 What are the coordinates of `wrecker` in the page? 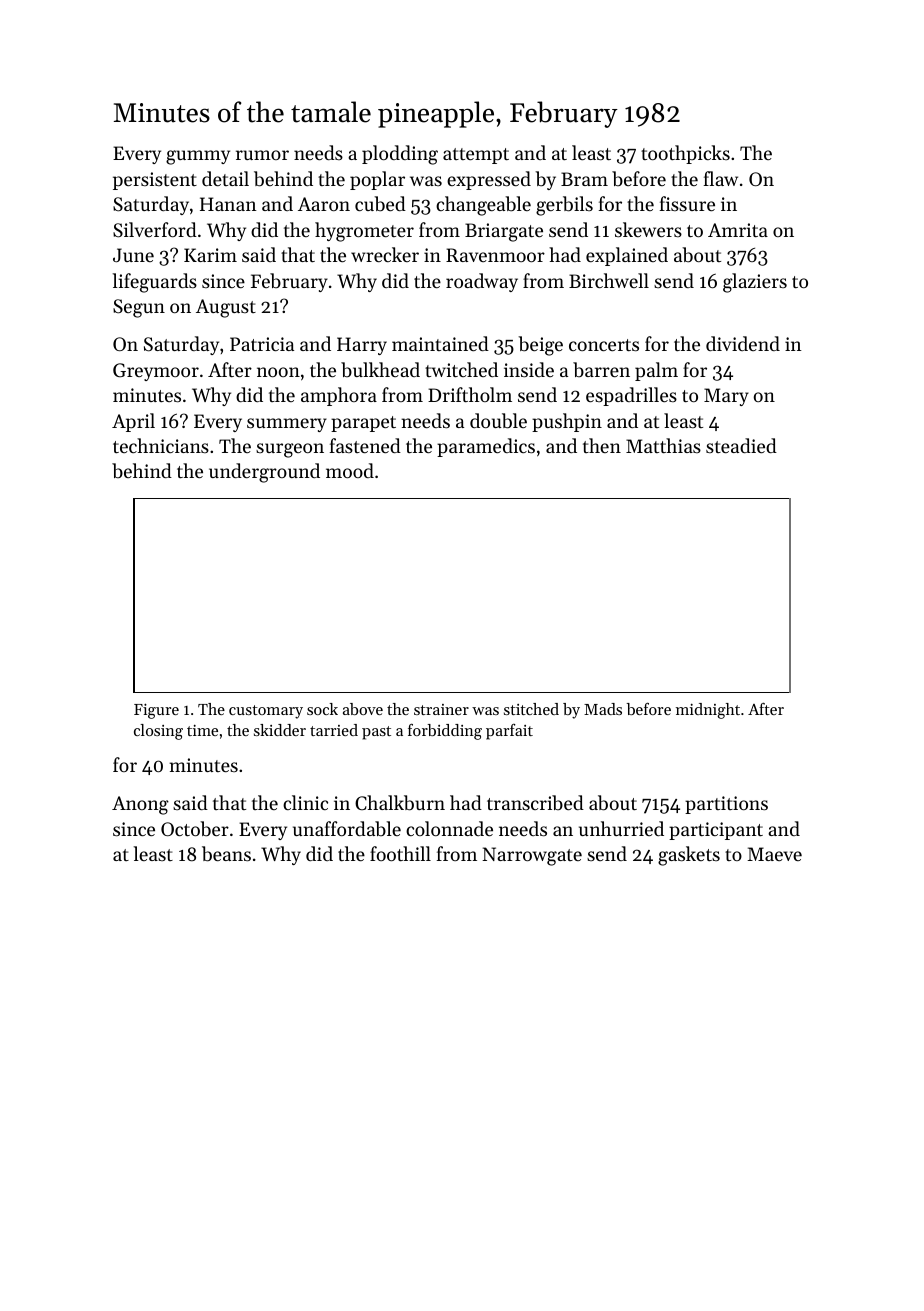 It's located at (385, 254).
